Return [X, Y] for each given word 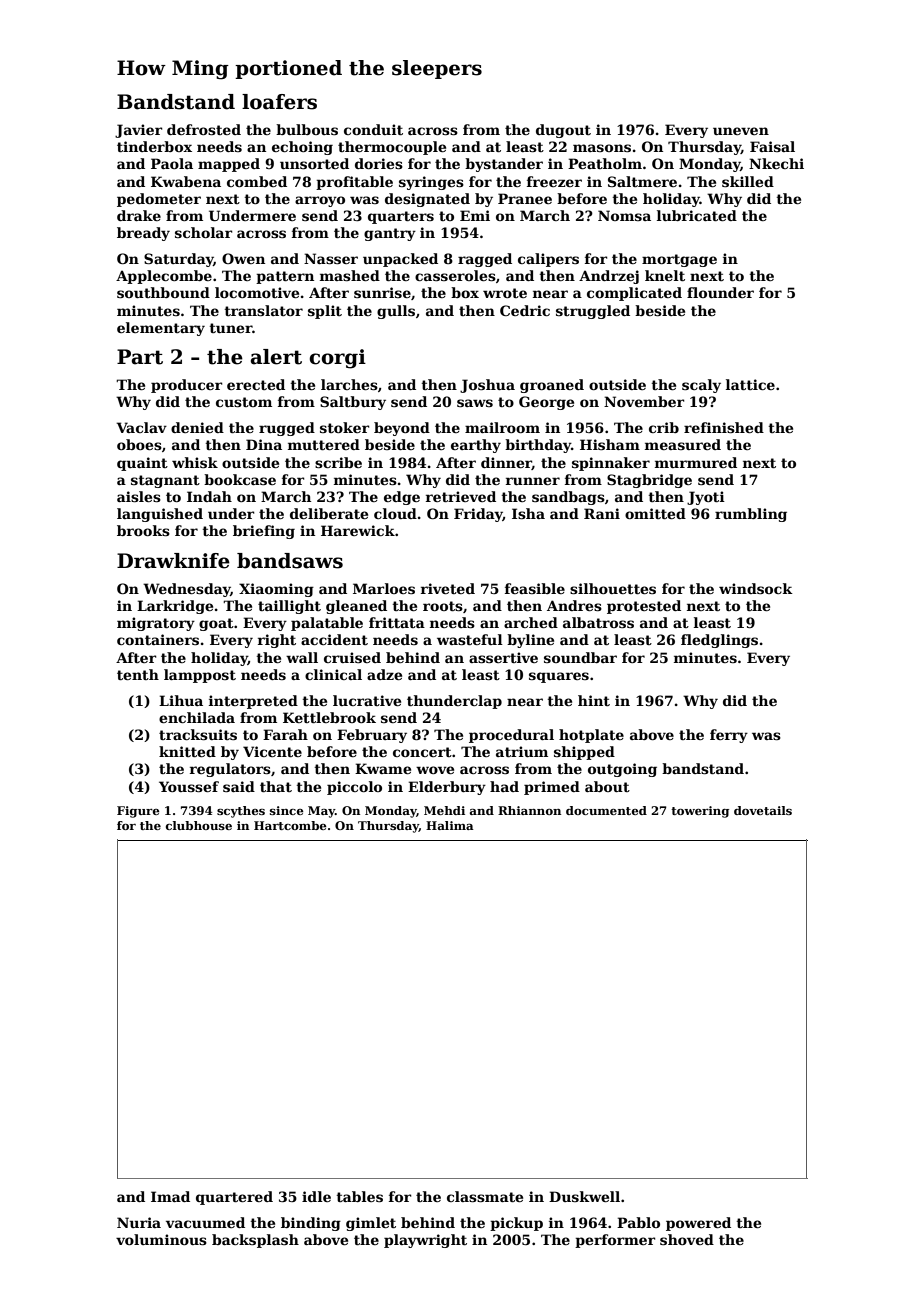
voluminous [161, 1239]
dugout [563, 131]
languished [160, 515]
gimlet [371, 1224]
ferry [729, 736]
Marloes [384, 588]
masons [602, 148]
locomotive [257, 292]
